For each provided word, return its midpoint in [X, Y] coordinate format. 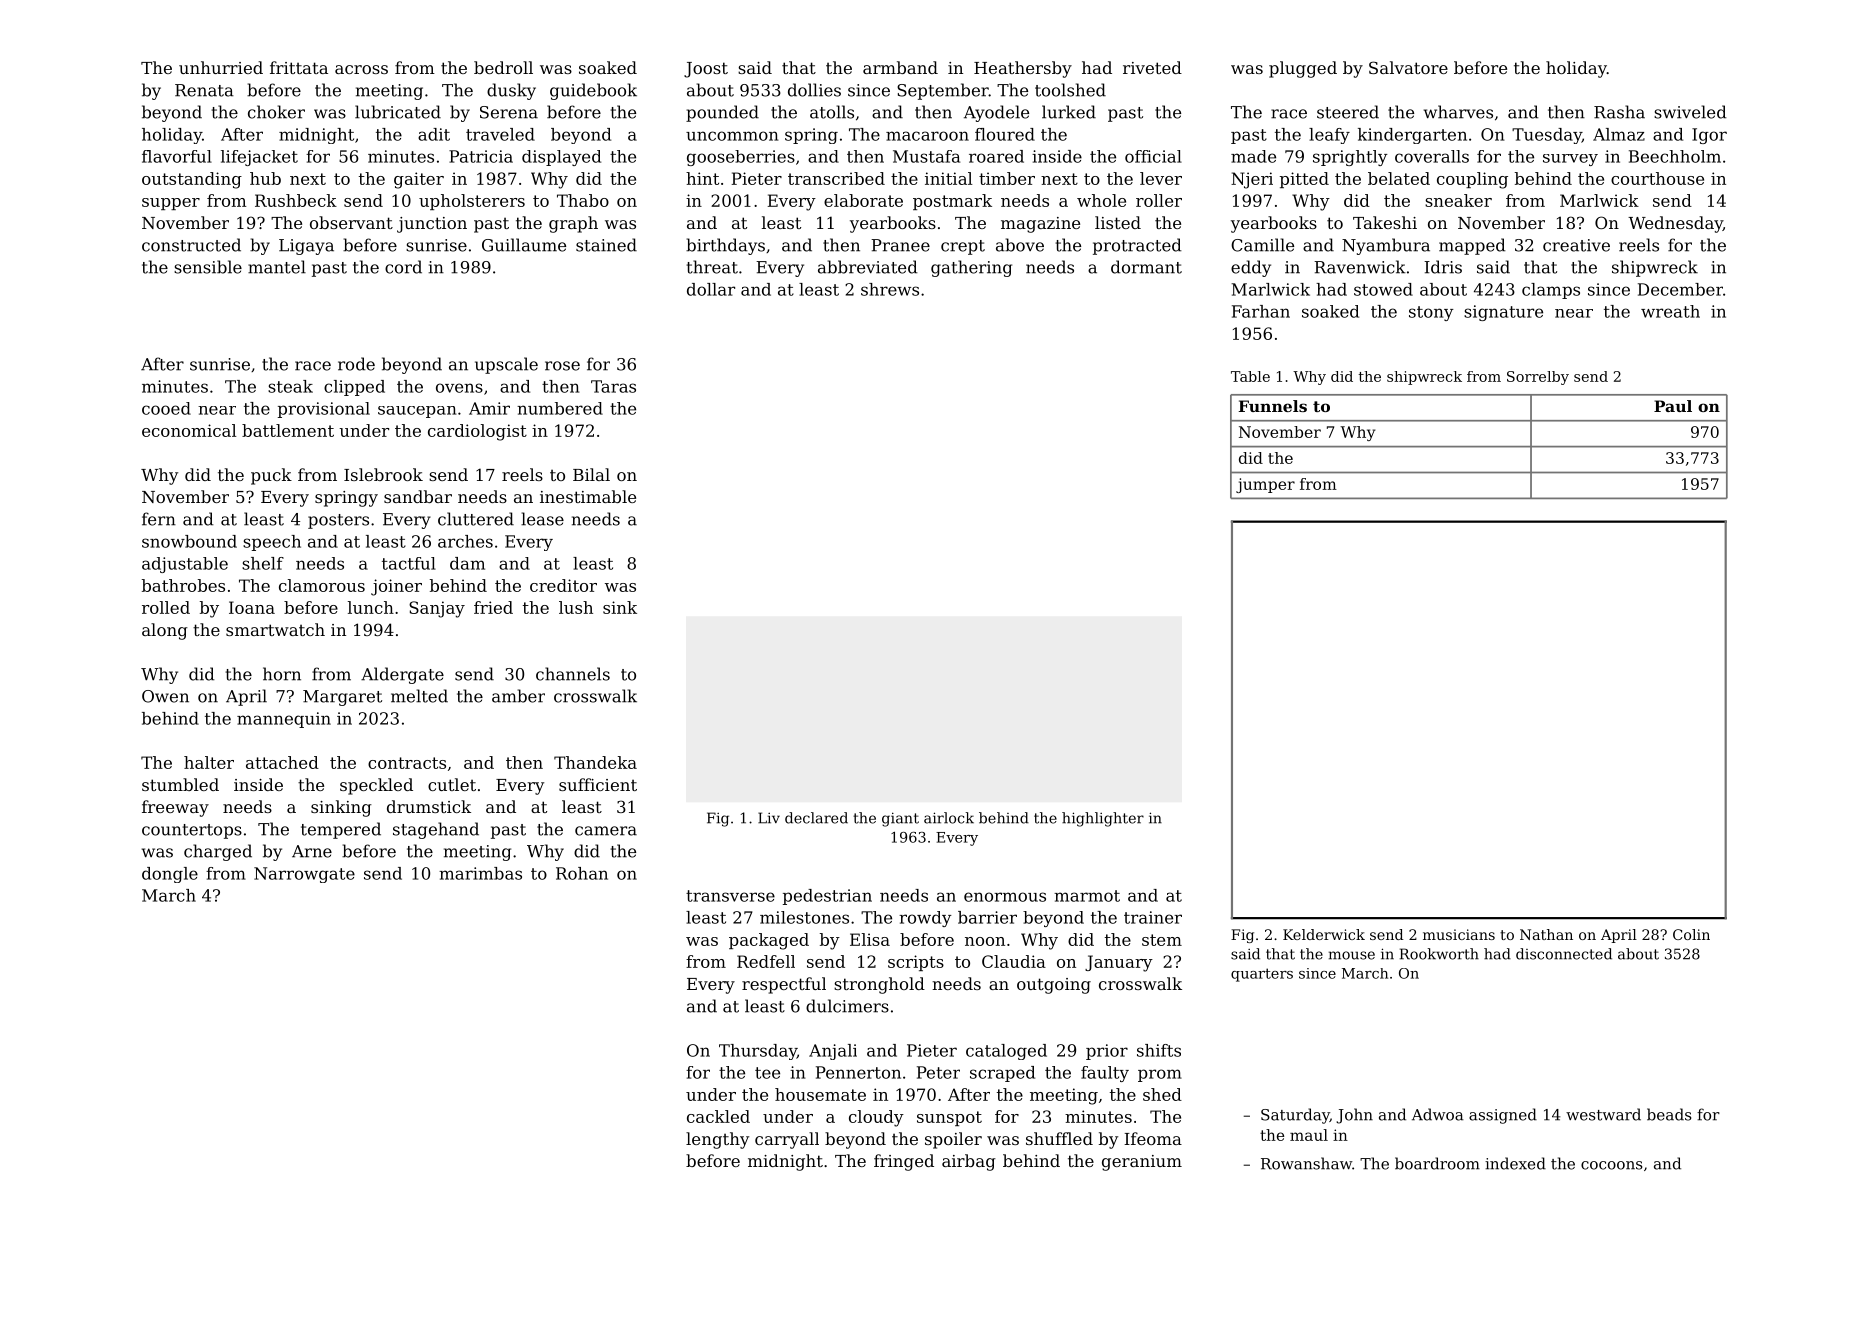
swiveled [1690, 112]
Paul [1673, 406]
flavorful [177, 156]
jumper [1265, 485]
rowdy [925, 919]
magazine [1040, 225]
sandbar [418, 496]
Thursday [758, 1052]
